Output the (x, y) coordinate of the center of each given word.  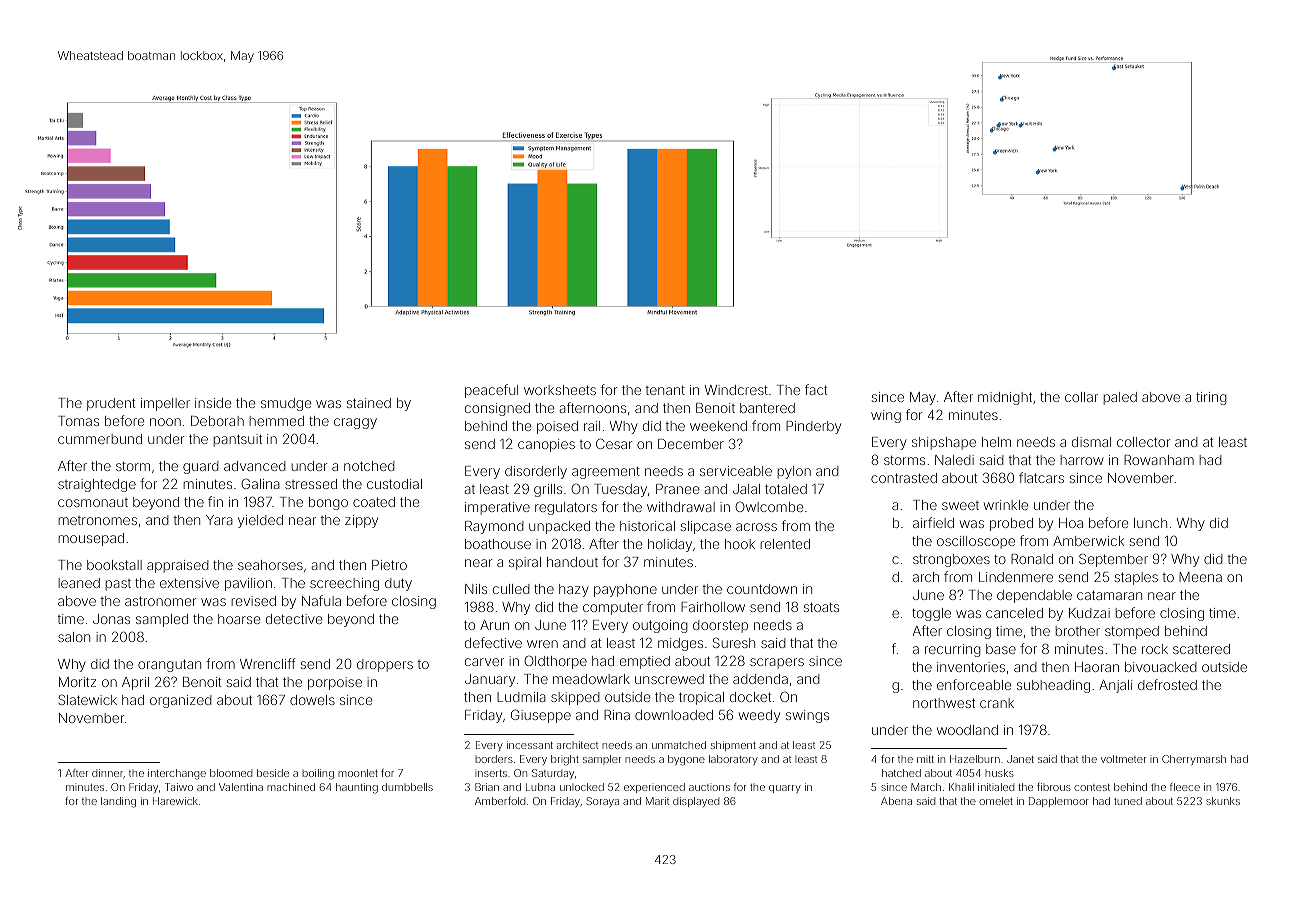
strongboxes (951, 560)
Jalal (746, 489)
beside (273, 773)
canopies (546, 445)
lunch (1150, 523)
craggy (355, 423)
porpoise (335, 683)
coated (374, 502)
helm (996, 442)
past (118, 585)
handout (572, 562)
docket (750, 697)
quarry (785, 789)
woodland (967, 730)
